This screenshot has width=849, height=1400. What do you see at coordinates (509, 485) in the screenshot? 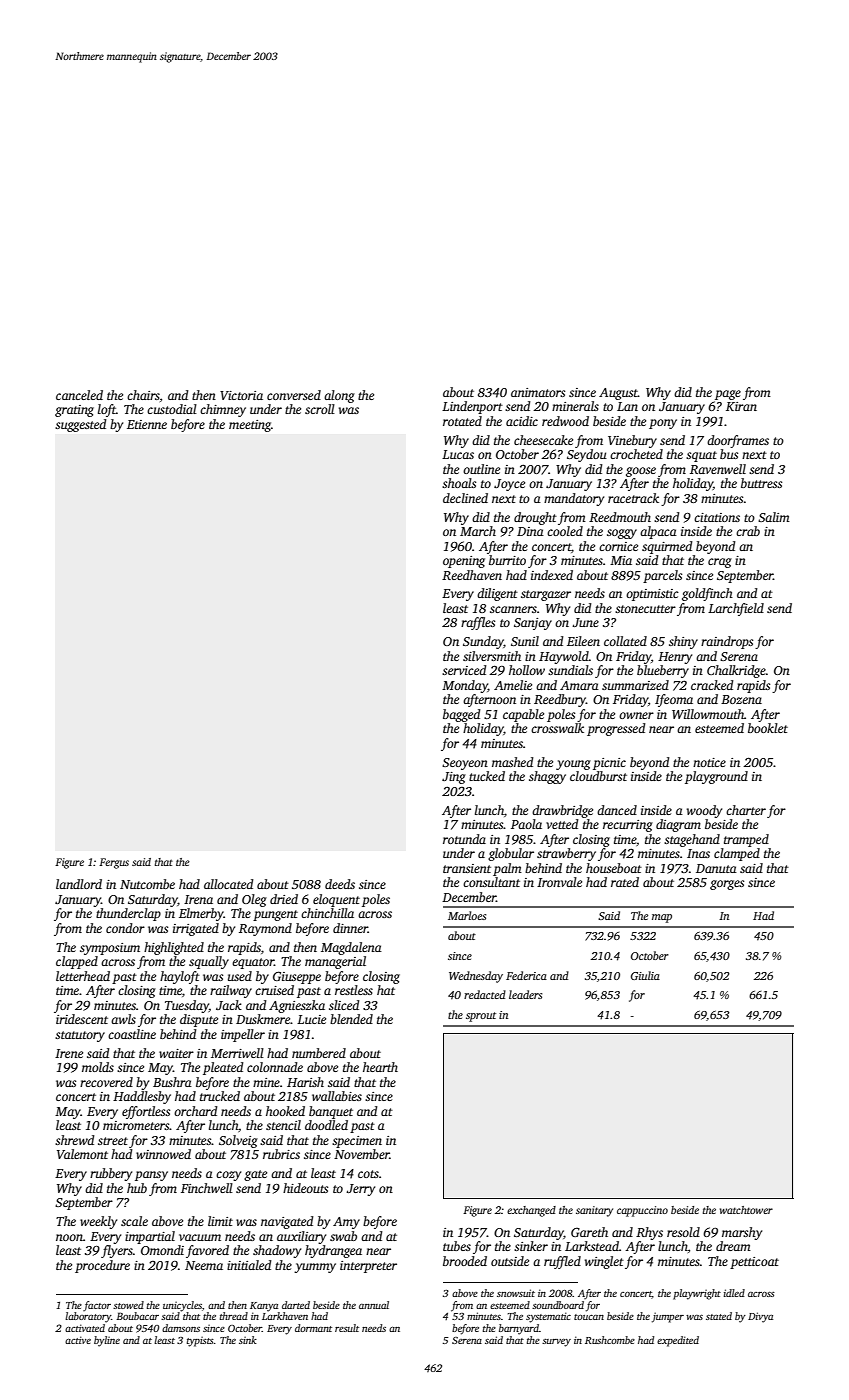
I see `Joyce` at bounding box center [509, 485].
